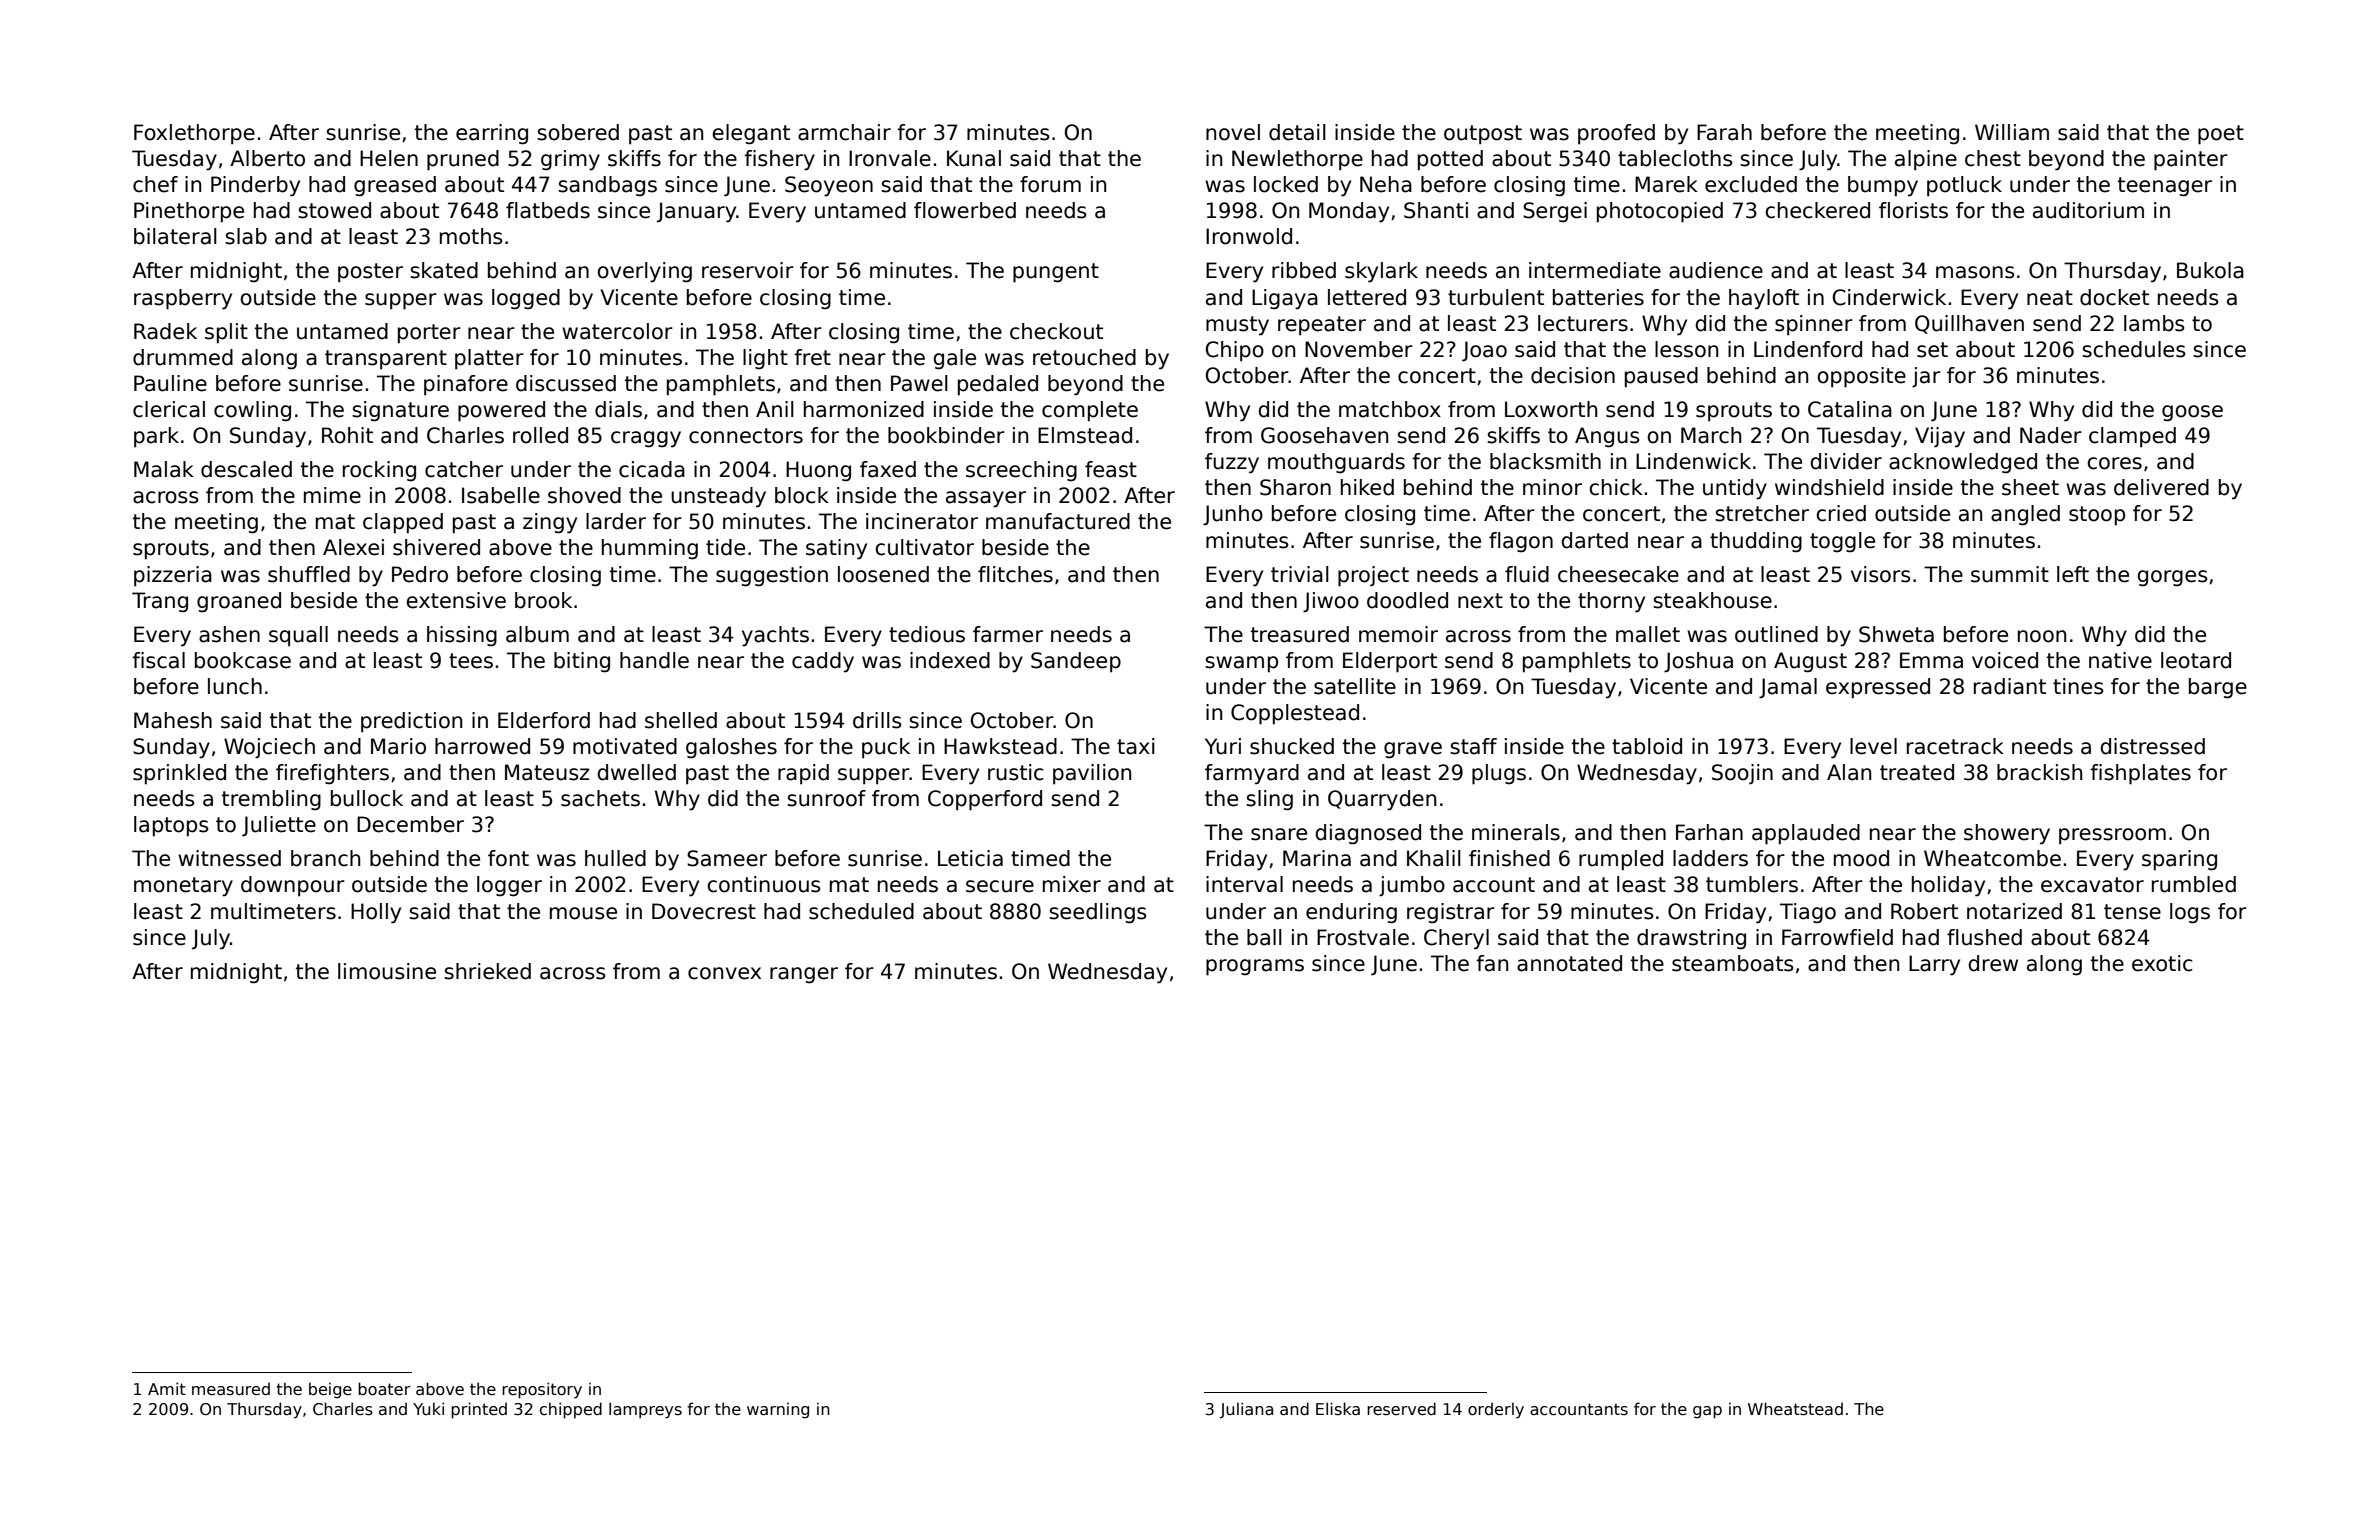 The image size is (2380, 1540). I want to click on moths, so click(471, 236).
